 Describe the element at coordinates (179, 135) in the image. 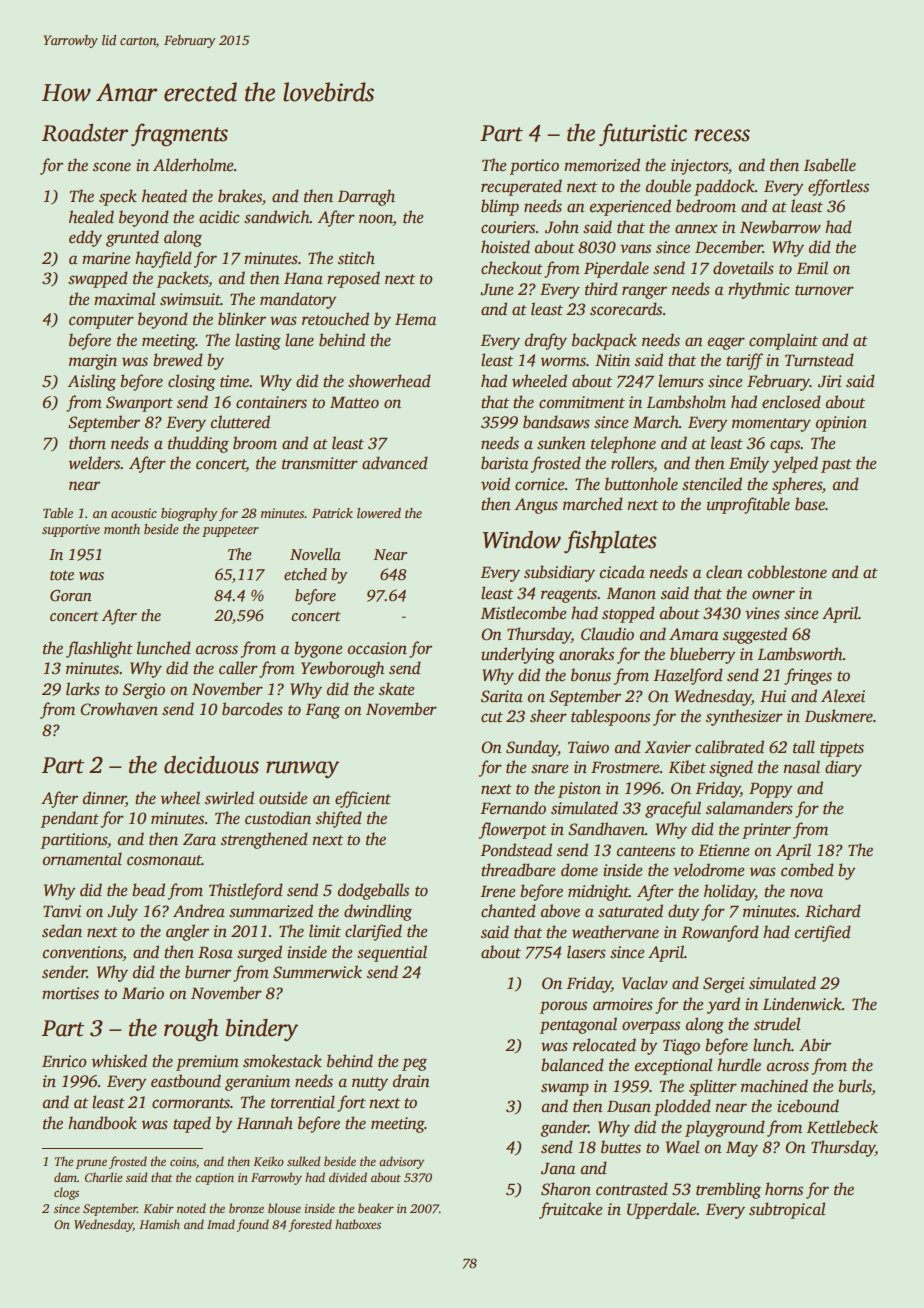

I see `fragments` at that location.
